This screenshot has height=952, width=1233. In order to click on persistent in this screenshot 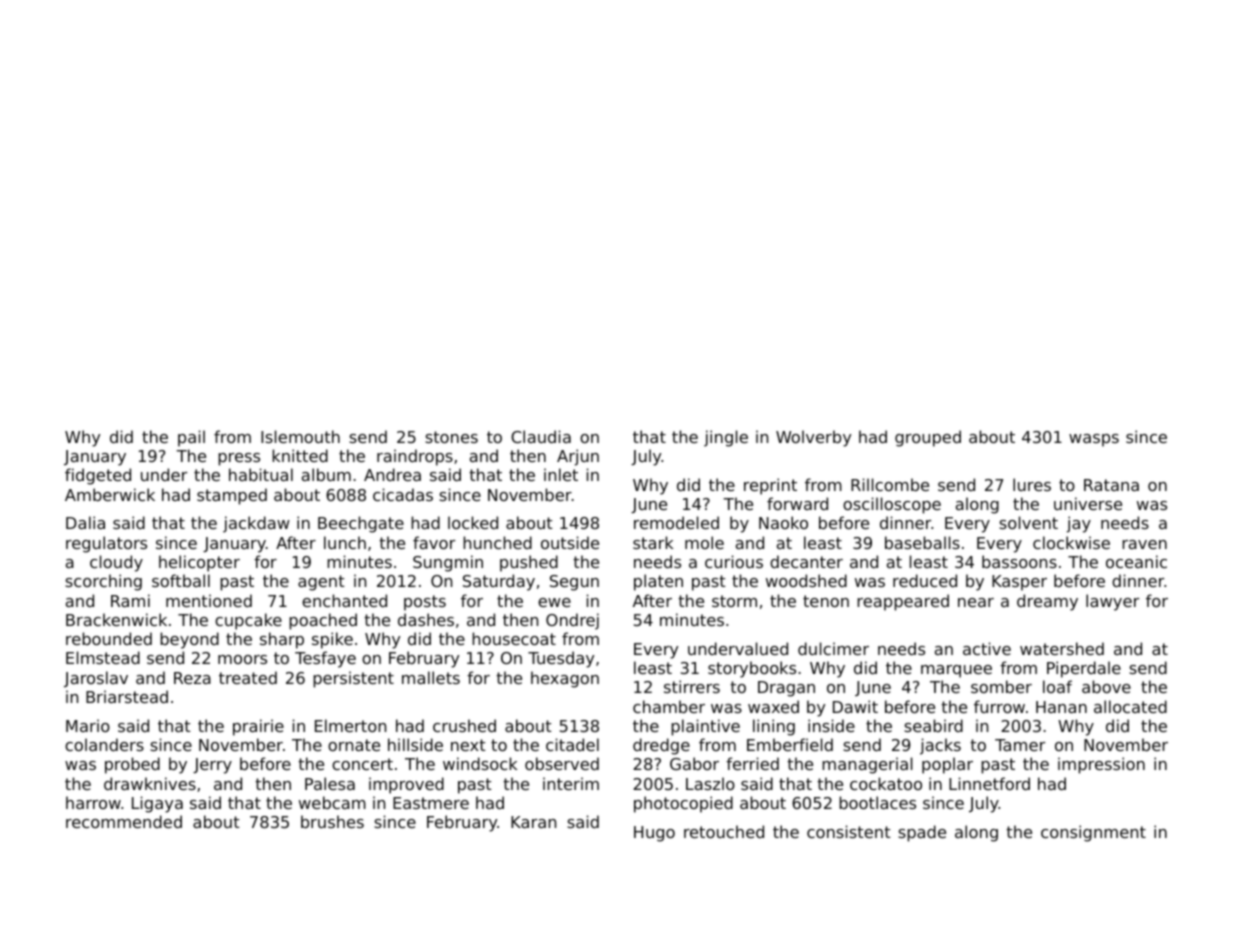, I will do `click(353, 679)`.
